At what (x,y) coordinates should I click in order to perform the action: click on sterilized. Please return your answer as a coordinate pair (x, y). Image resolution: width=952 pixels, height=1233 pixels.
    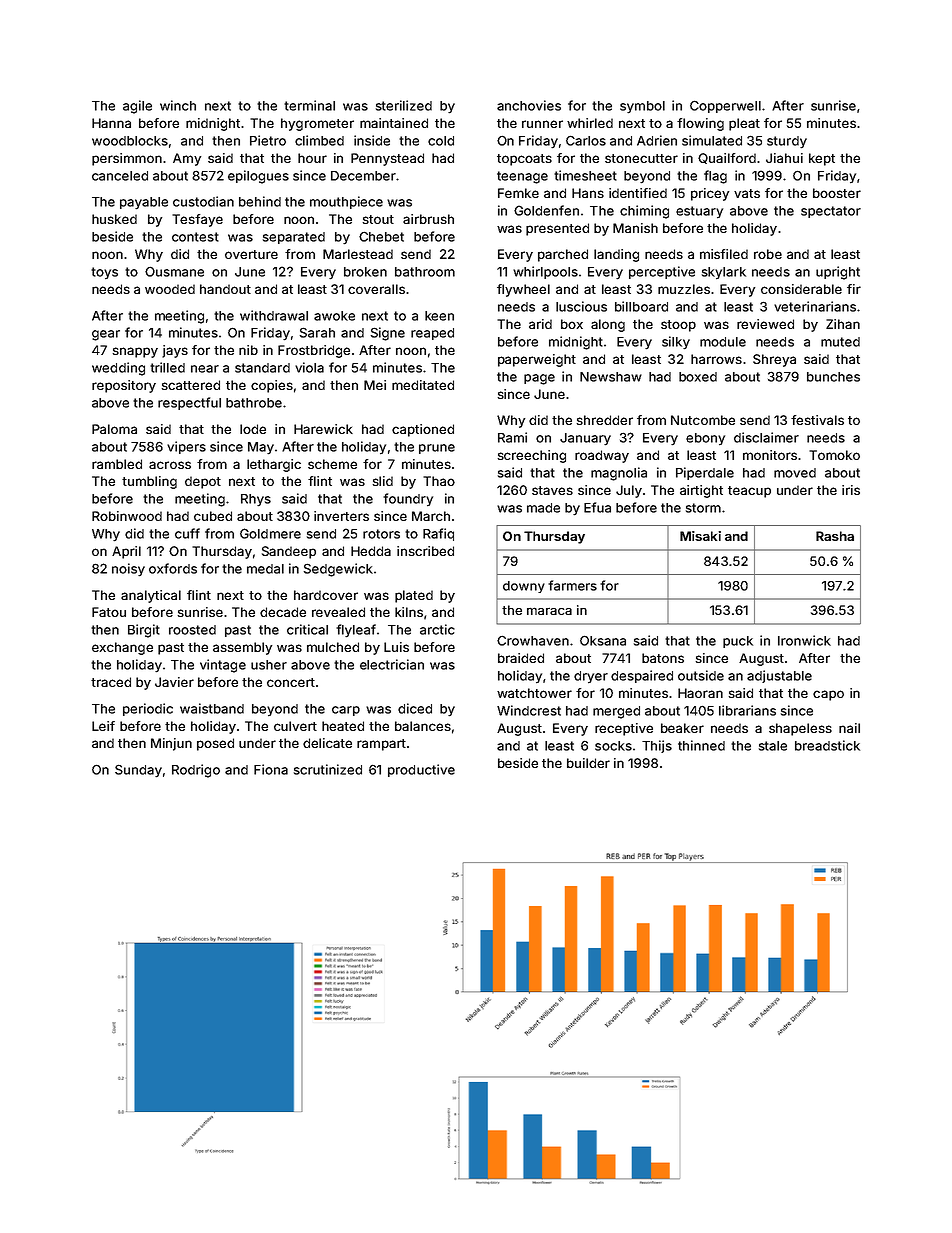
    Looking at the image, I should click on (404, 105).
